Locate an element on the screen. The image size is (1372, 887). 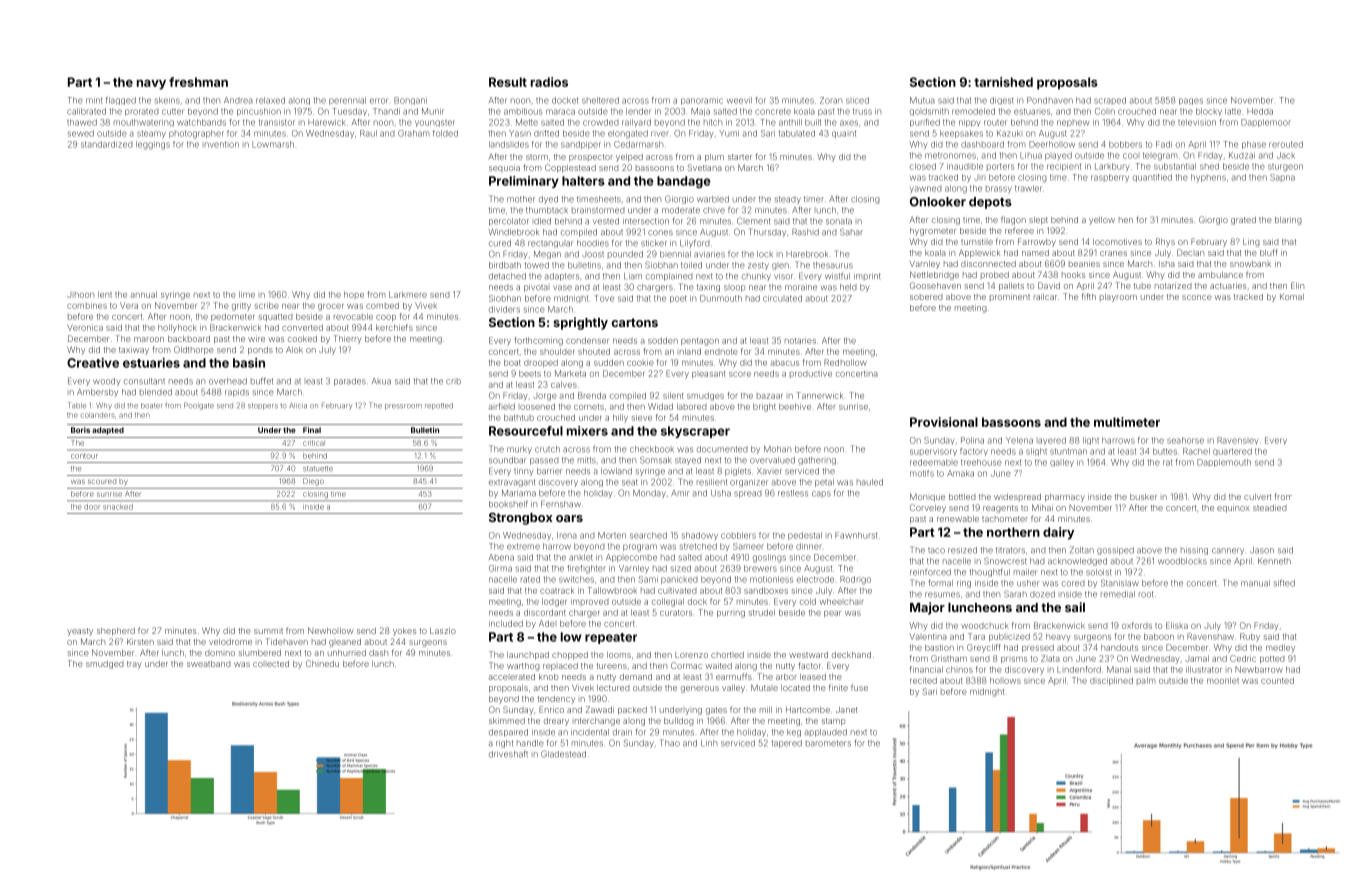
Lowmarsh is located at coordinates (273, 144).
